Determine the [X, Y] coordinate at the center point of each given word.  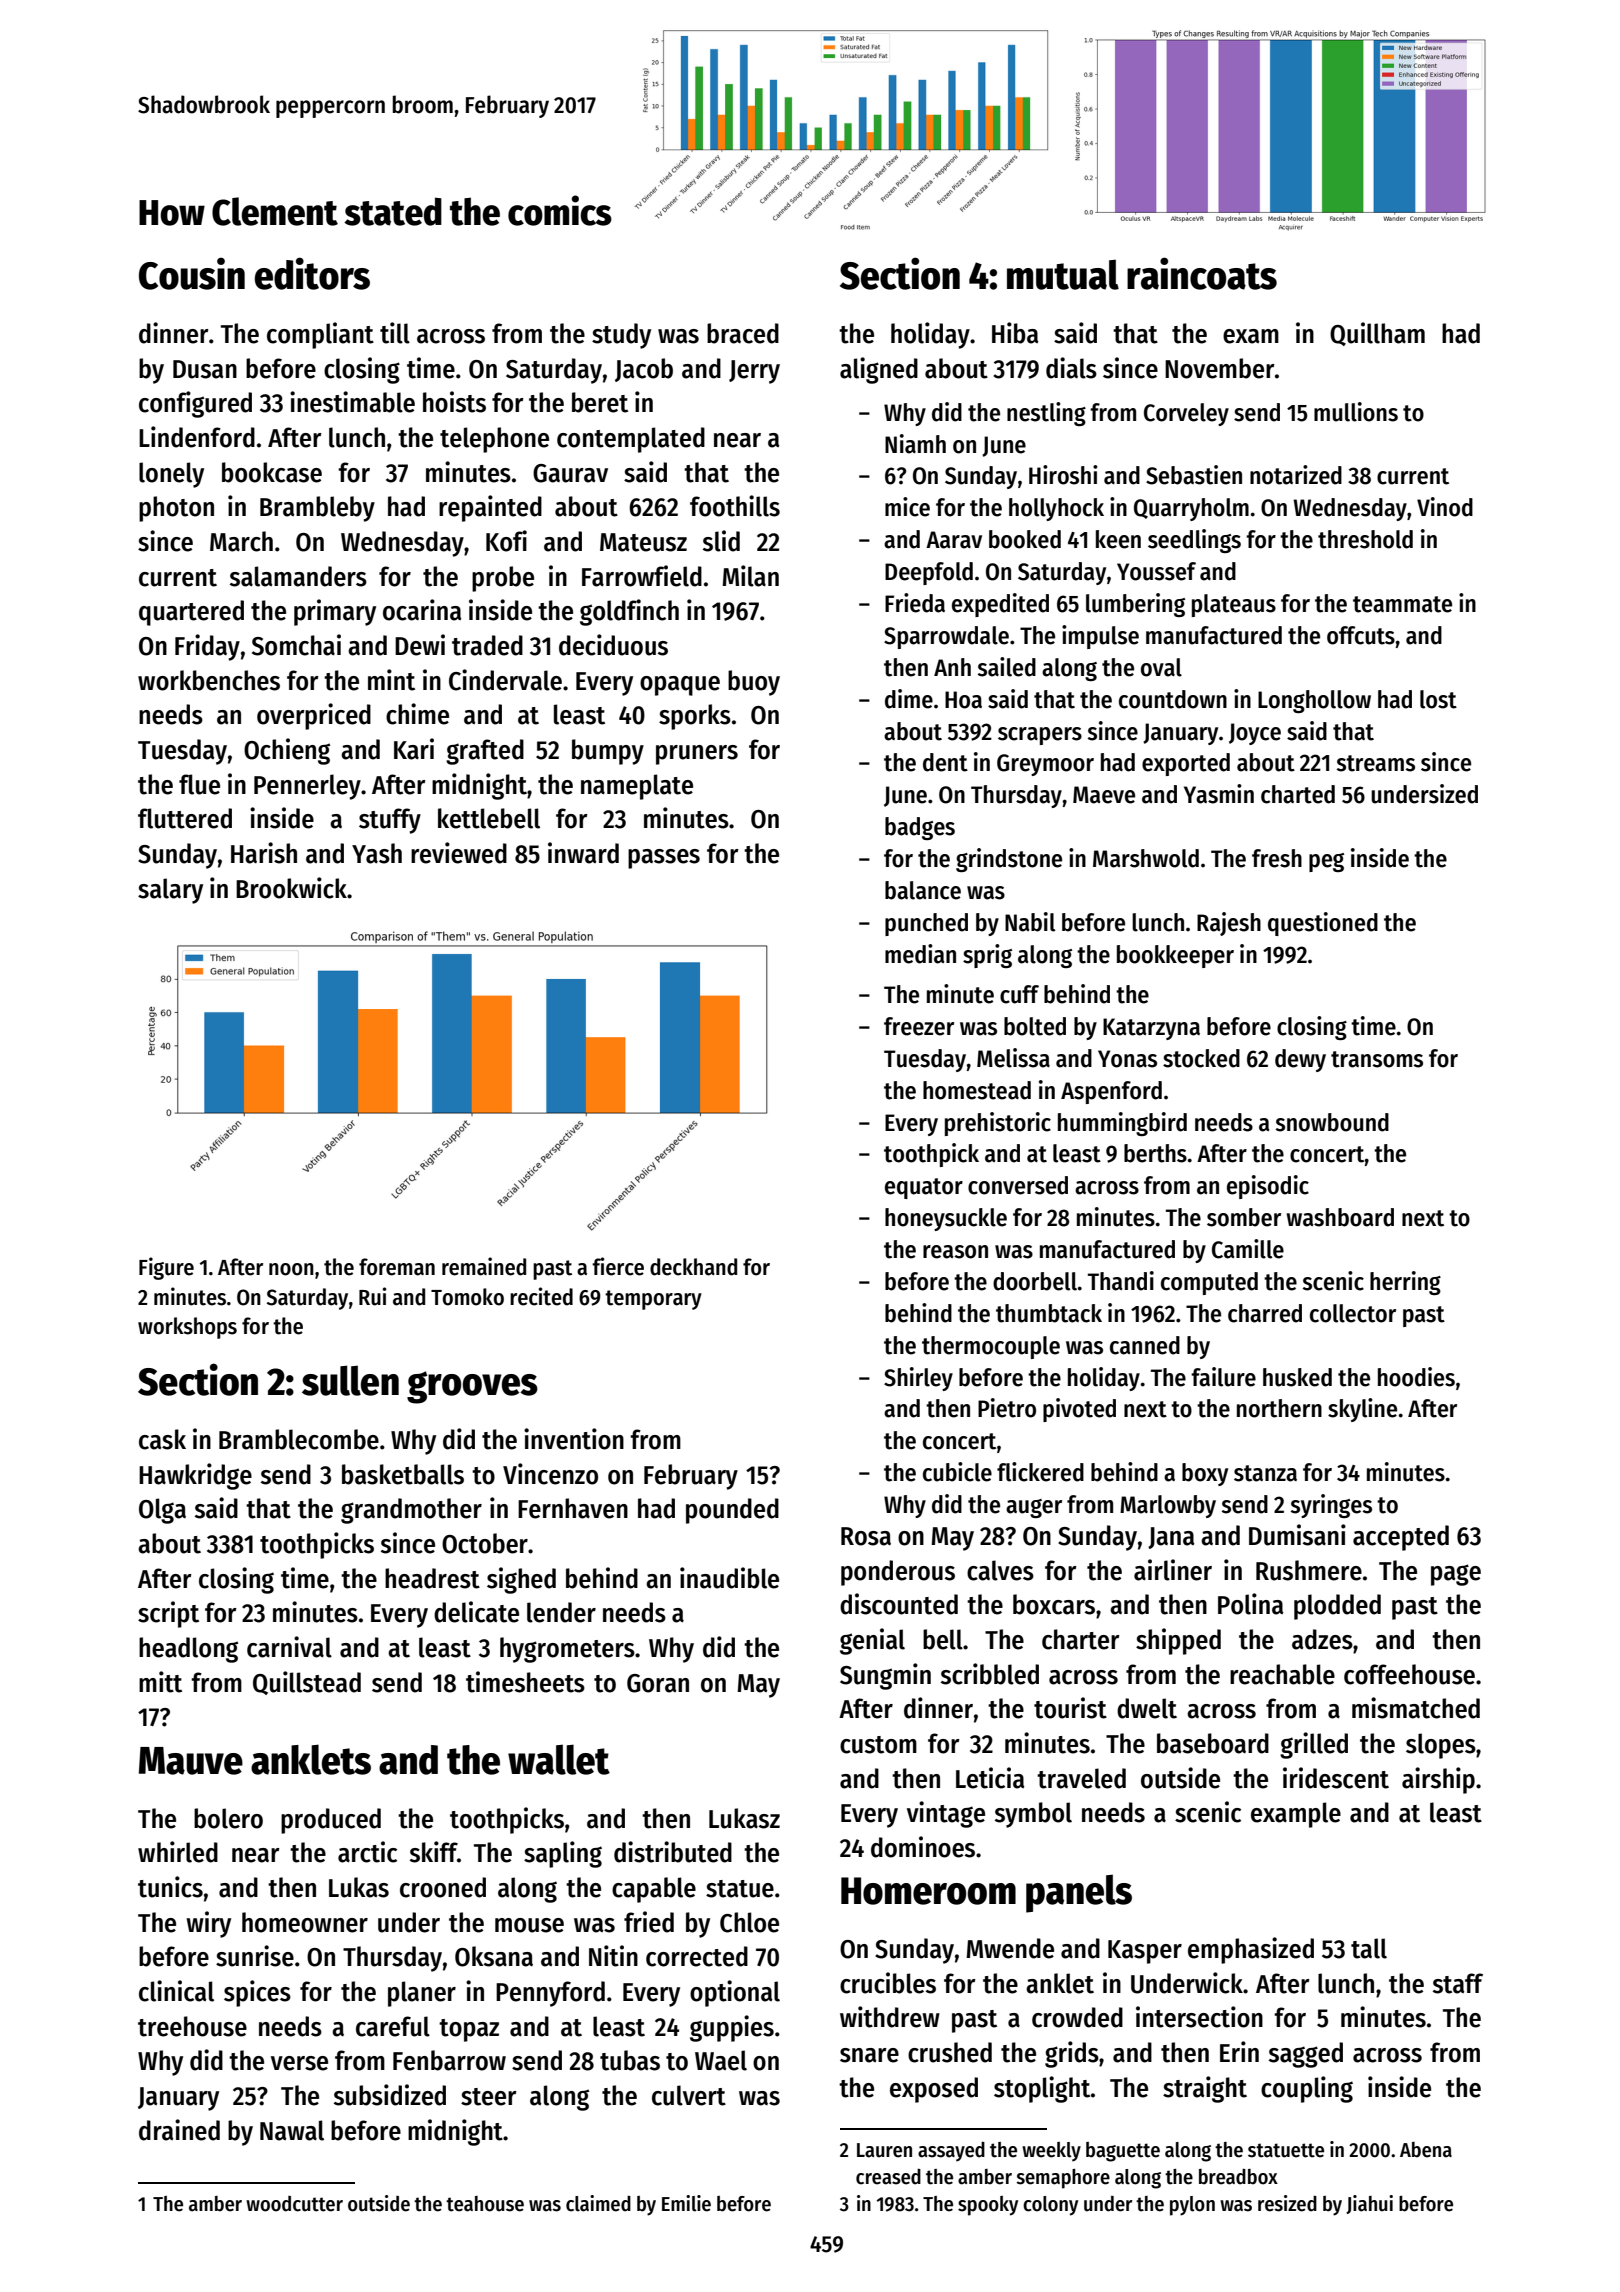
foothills [735, 506]
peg [1326, 862]
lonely [171, 475]
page [1456, 1575]
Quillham [1377, 334]
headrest [432, 1578]
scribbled [990, 1674]
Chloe [749, 1922]
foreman [397, 1267]
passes [664, 859]
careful [393, 2026]
